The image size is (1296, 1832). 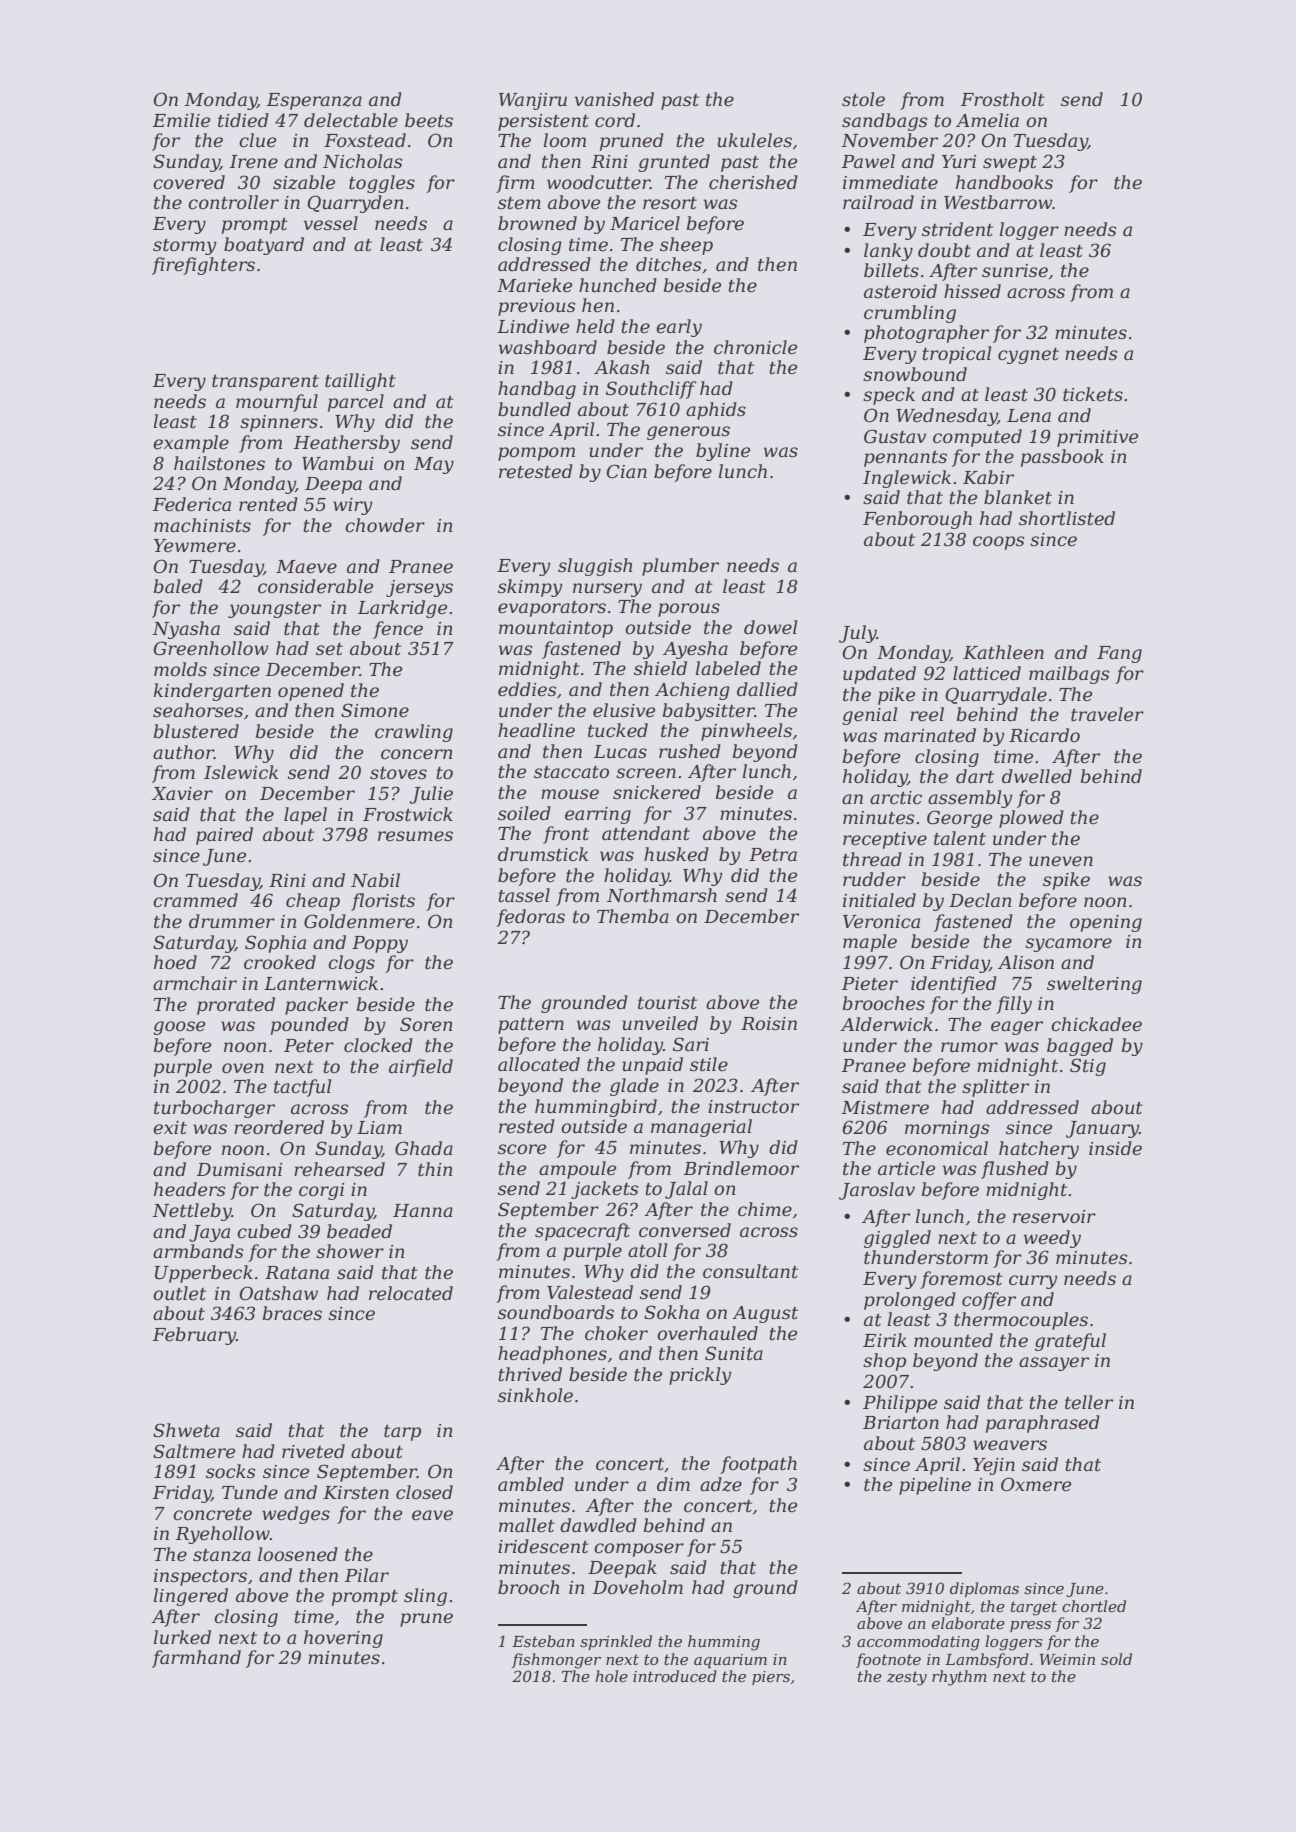 What do you see at coordinates (1029, 416) in the screenshot?
I see `Lena` at bounding box center [1029, 416].
